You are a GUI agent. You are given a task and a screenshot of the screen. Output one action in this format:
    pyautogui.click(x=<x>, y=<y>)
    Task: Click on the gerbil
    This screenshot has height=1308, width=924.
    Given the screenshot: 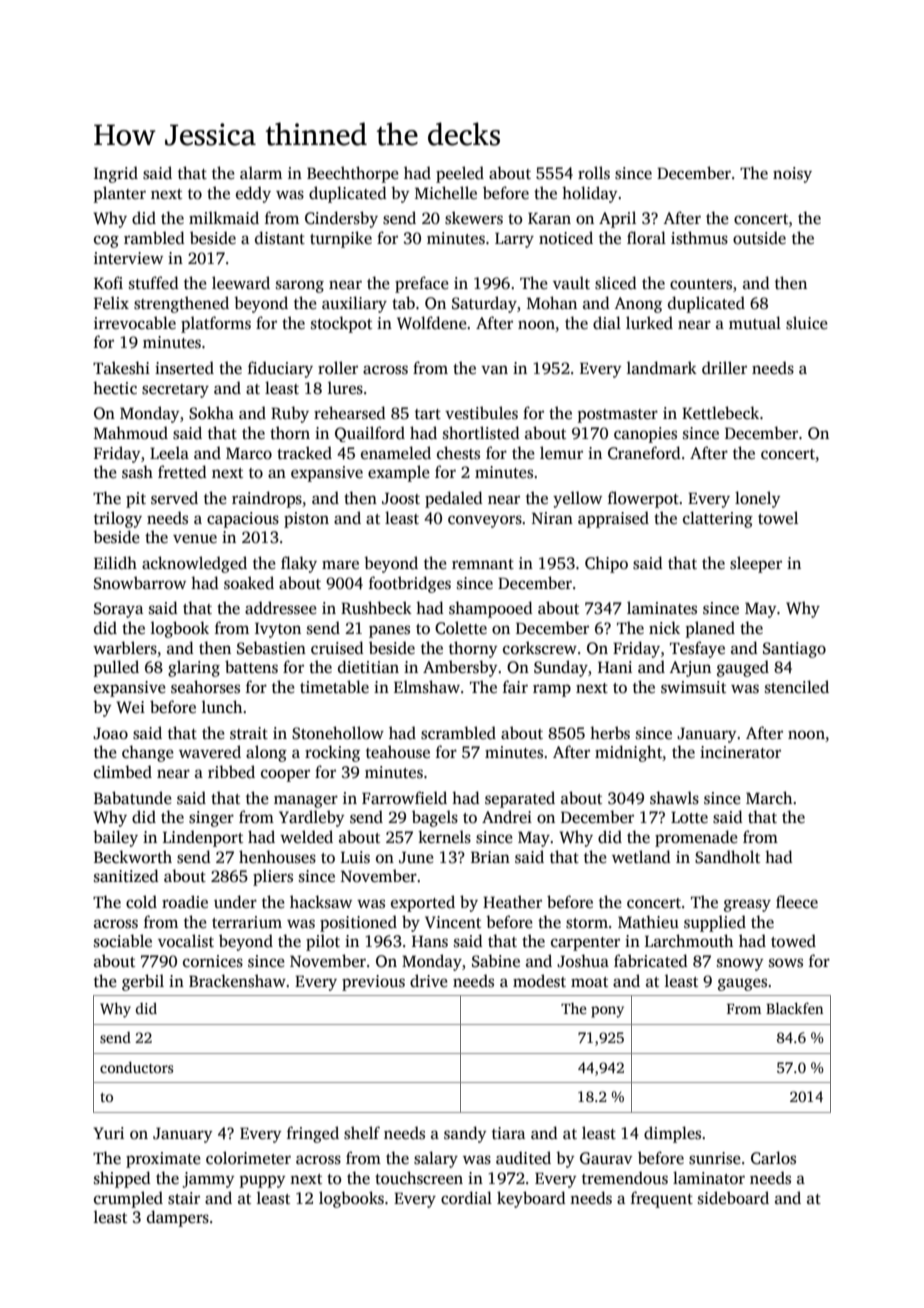 What is the action you would take?
    pyautogui.click(x=143, y=982)
